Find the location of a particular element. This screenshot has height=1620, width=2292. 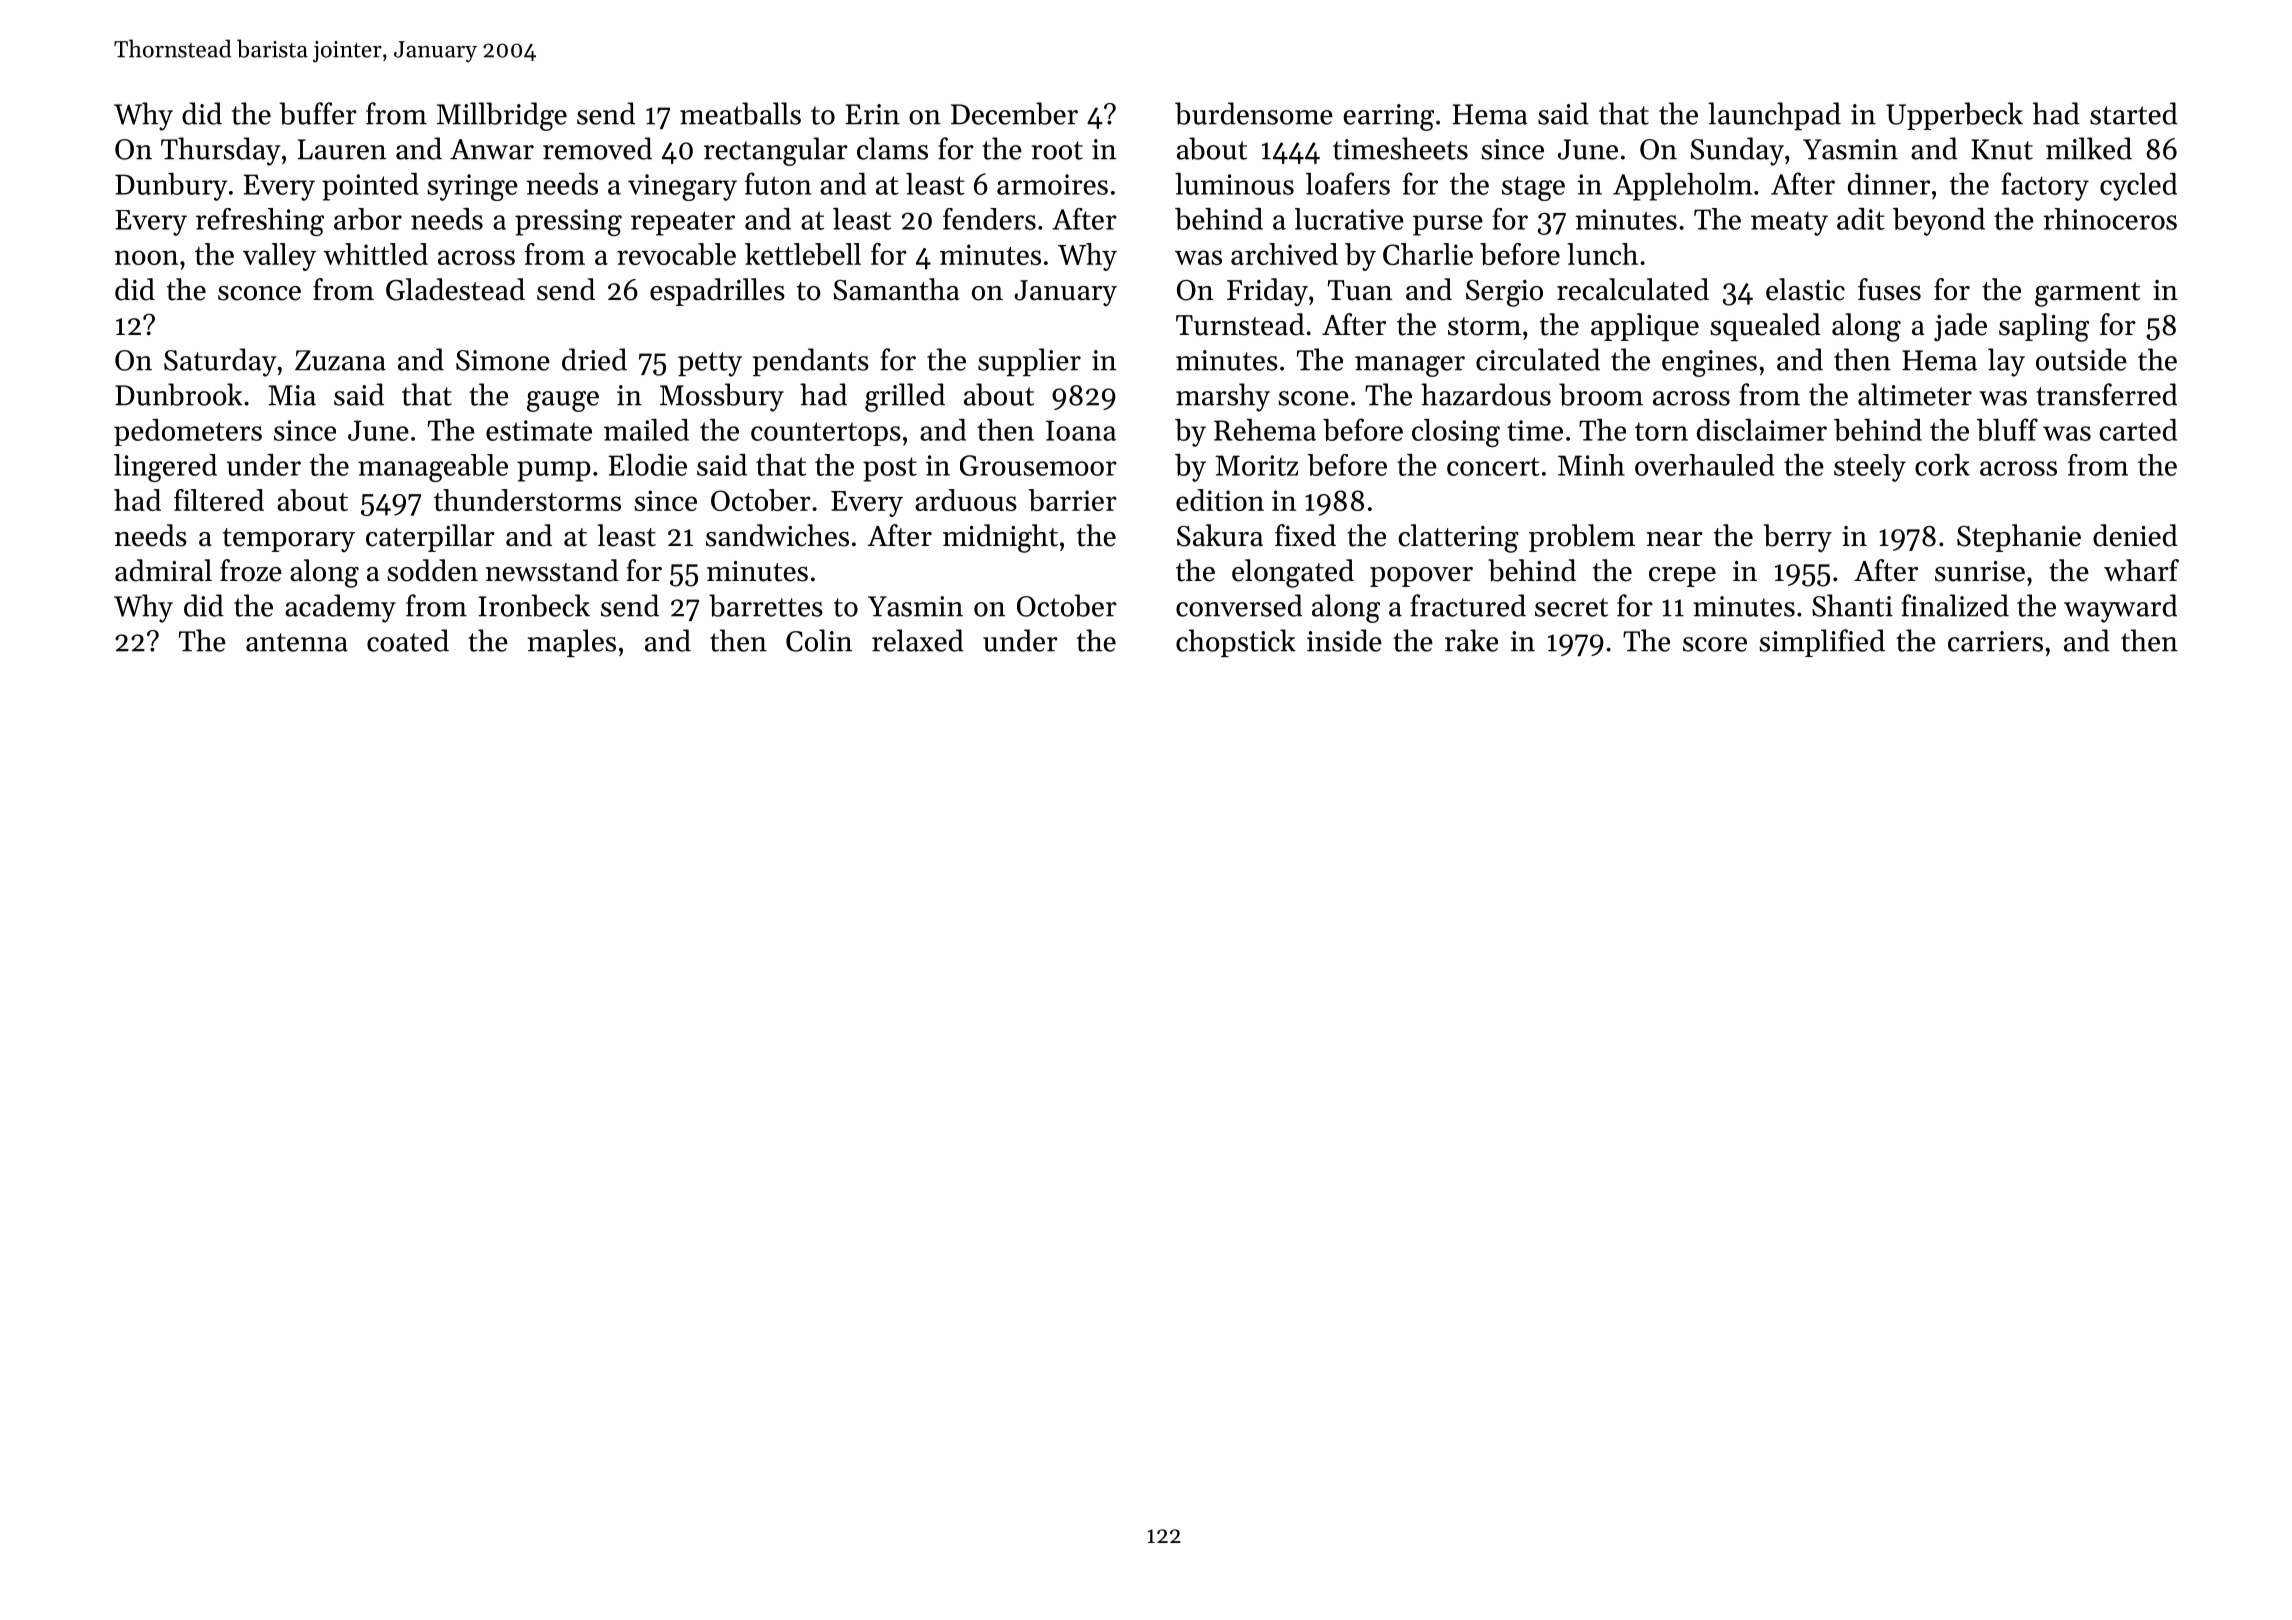

disclaimer is located at coordinates (1762, 430).
